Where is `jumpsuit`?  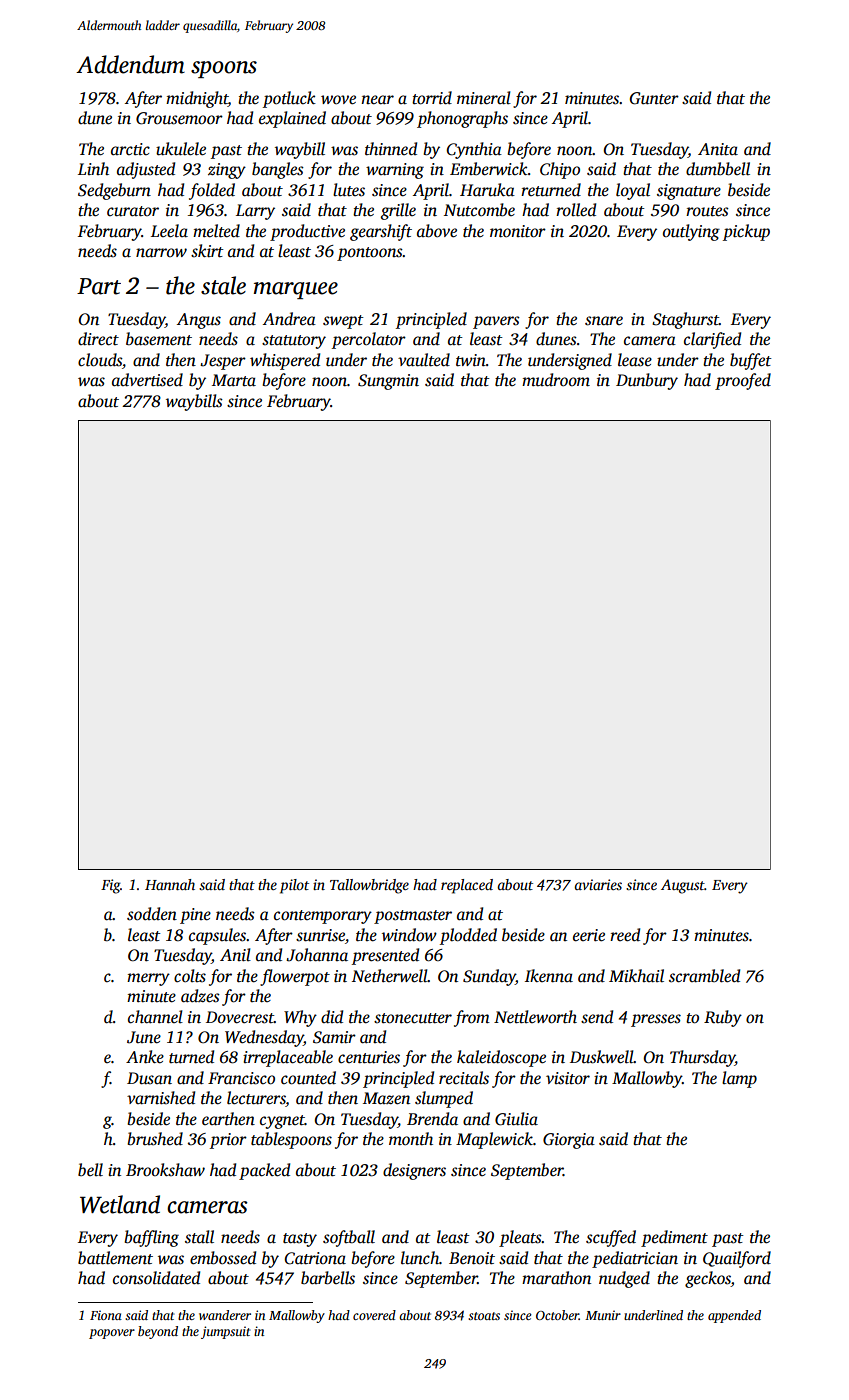 jumpsuit is located at coordinates (225, 1332).
